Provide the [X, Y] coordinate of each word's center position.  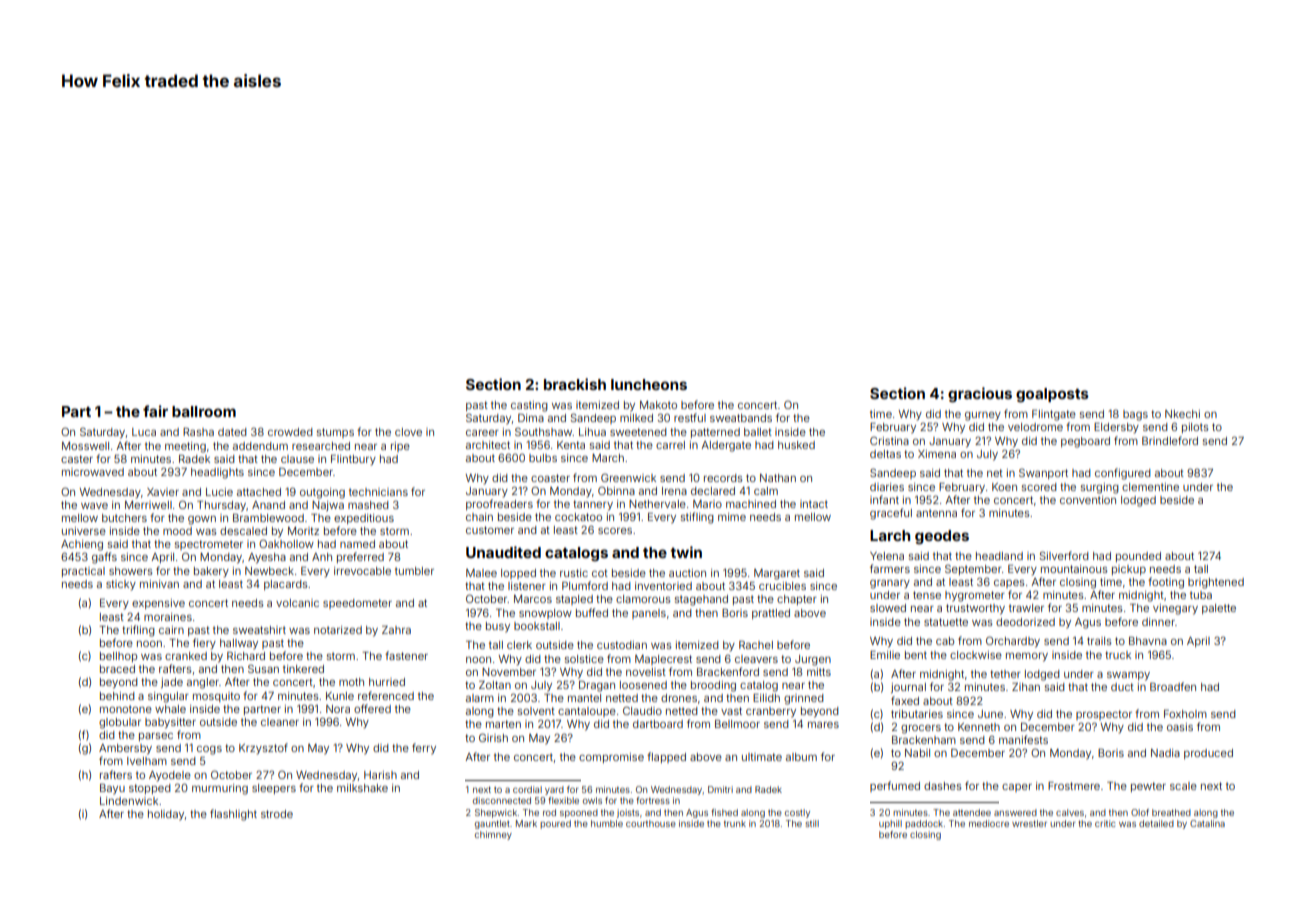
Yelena [887, 556]
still [812, 823]
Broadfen [1173, 686]
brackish [575, 384]
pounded [1138, 557]
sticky [121, 585]
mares [823, 725]
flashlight [233, 815]
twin [686, 552]
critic [1105, 823]
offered [372, 708]
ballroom [204, 411]
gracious [980, 395]
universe [84, 531]
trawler [1026, 608]
